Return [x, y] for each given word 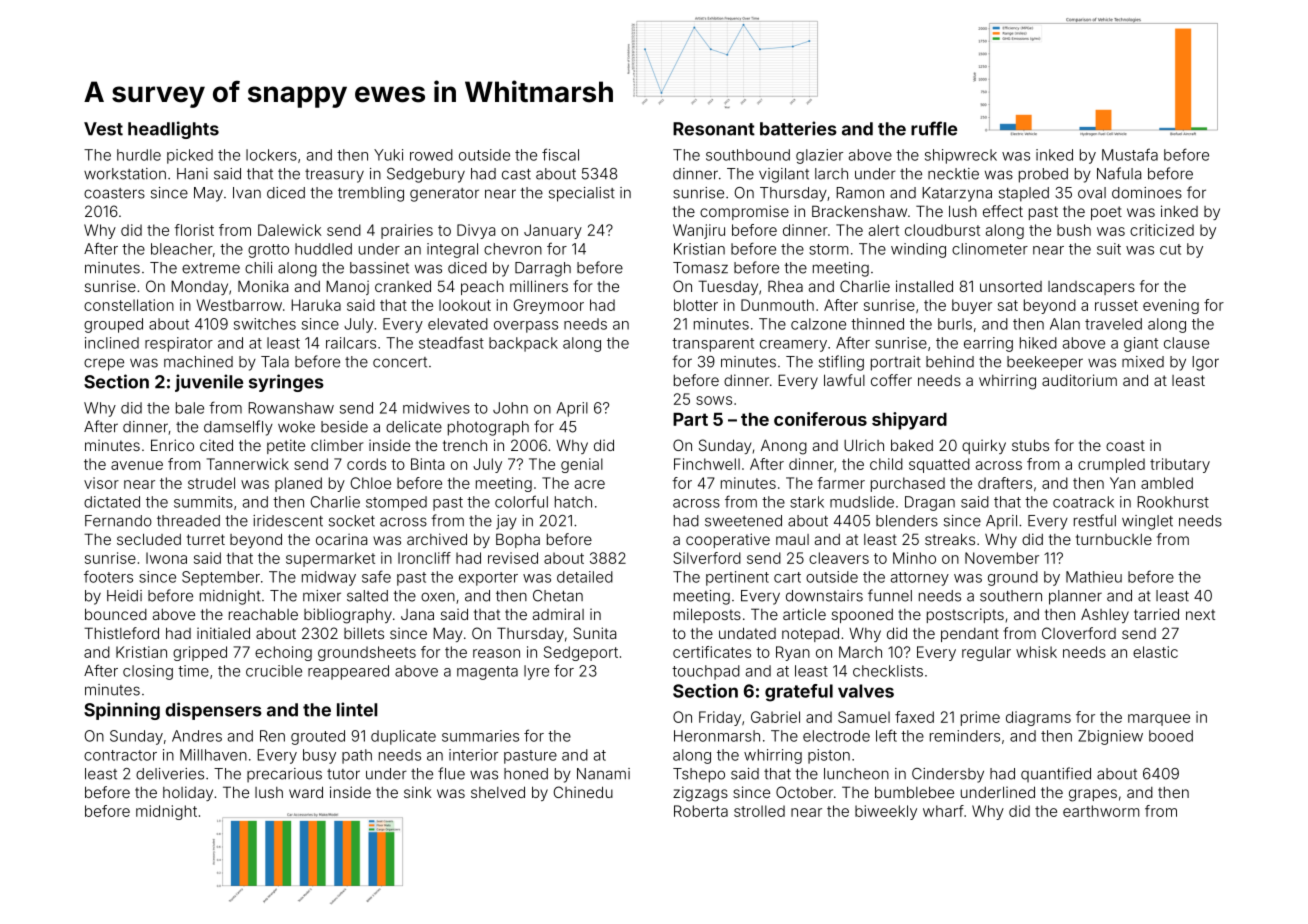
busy [319, 756]
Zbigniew [1110, 737]
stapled [1024, 194]
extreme [211, 268]
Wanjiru [699, 231]
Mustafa [1130, 154]
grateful [799, 693]
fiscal [560, 154]
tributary [1180, 465]
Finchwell [707, 464]
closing [148, 672]
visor [101, 483]
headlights [173, 130]
